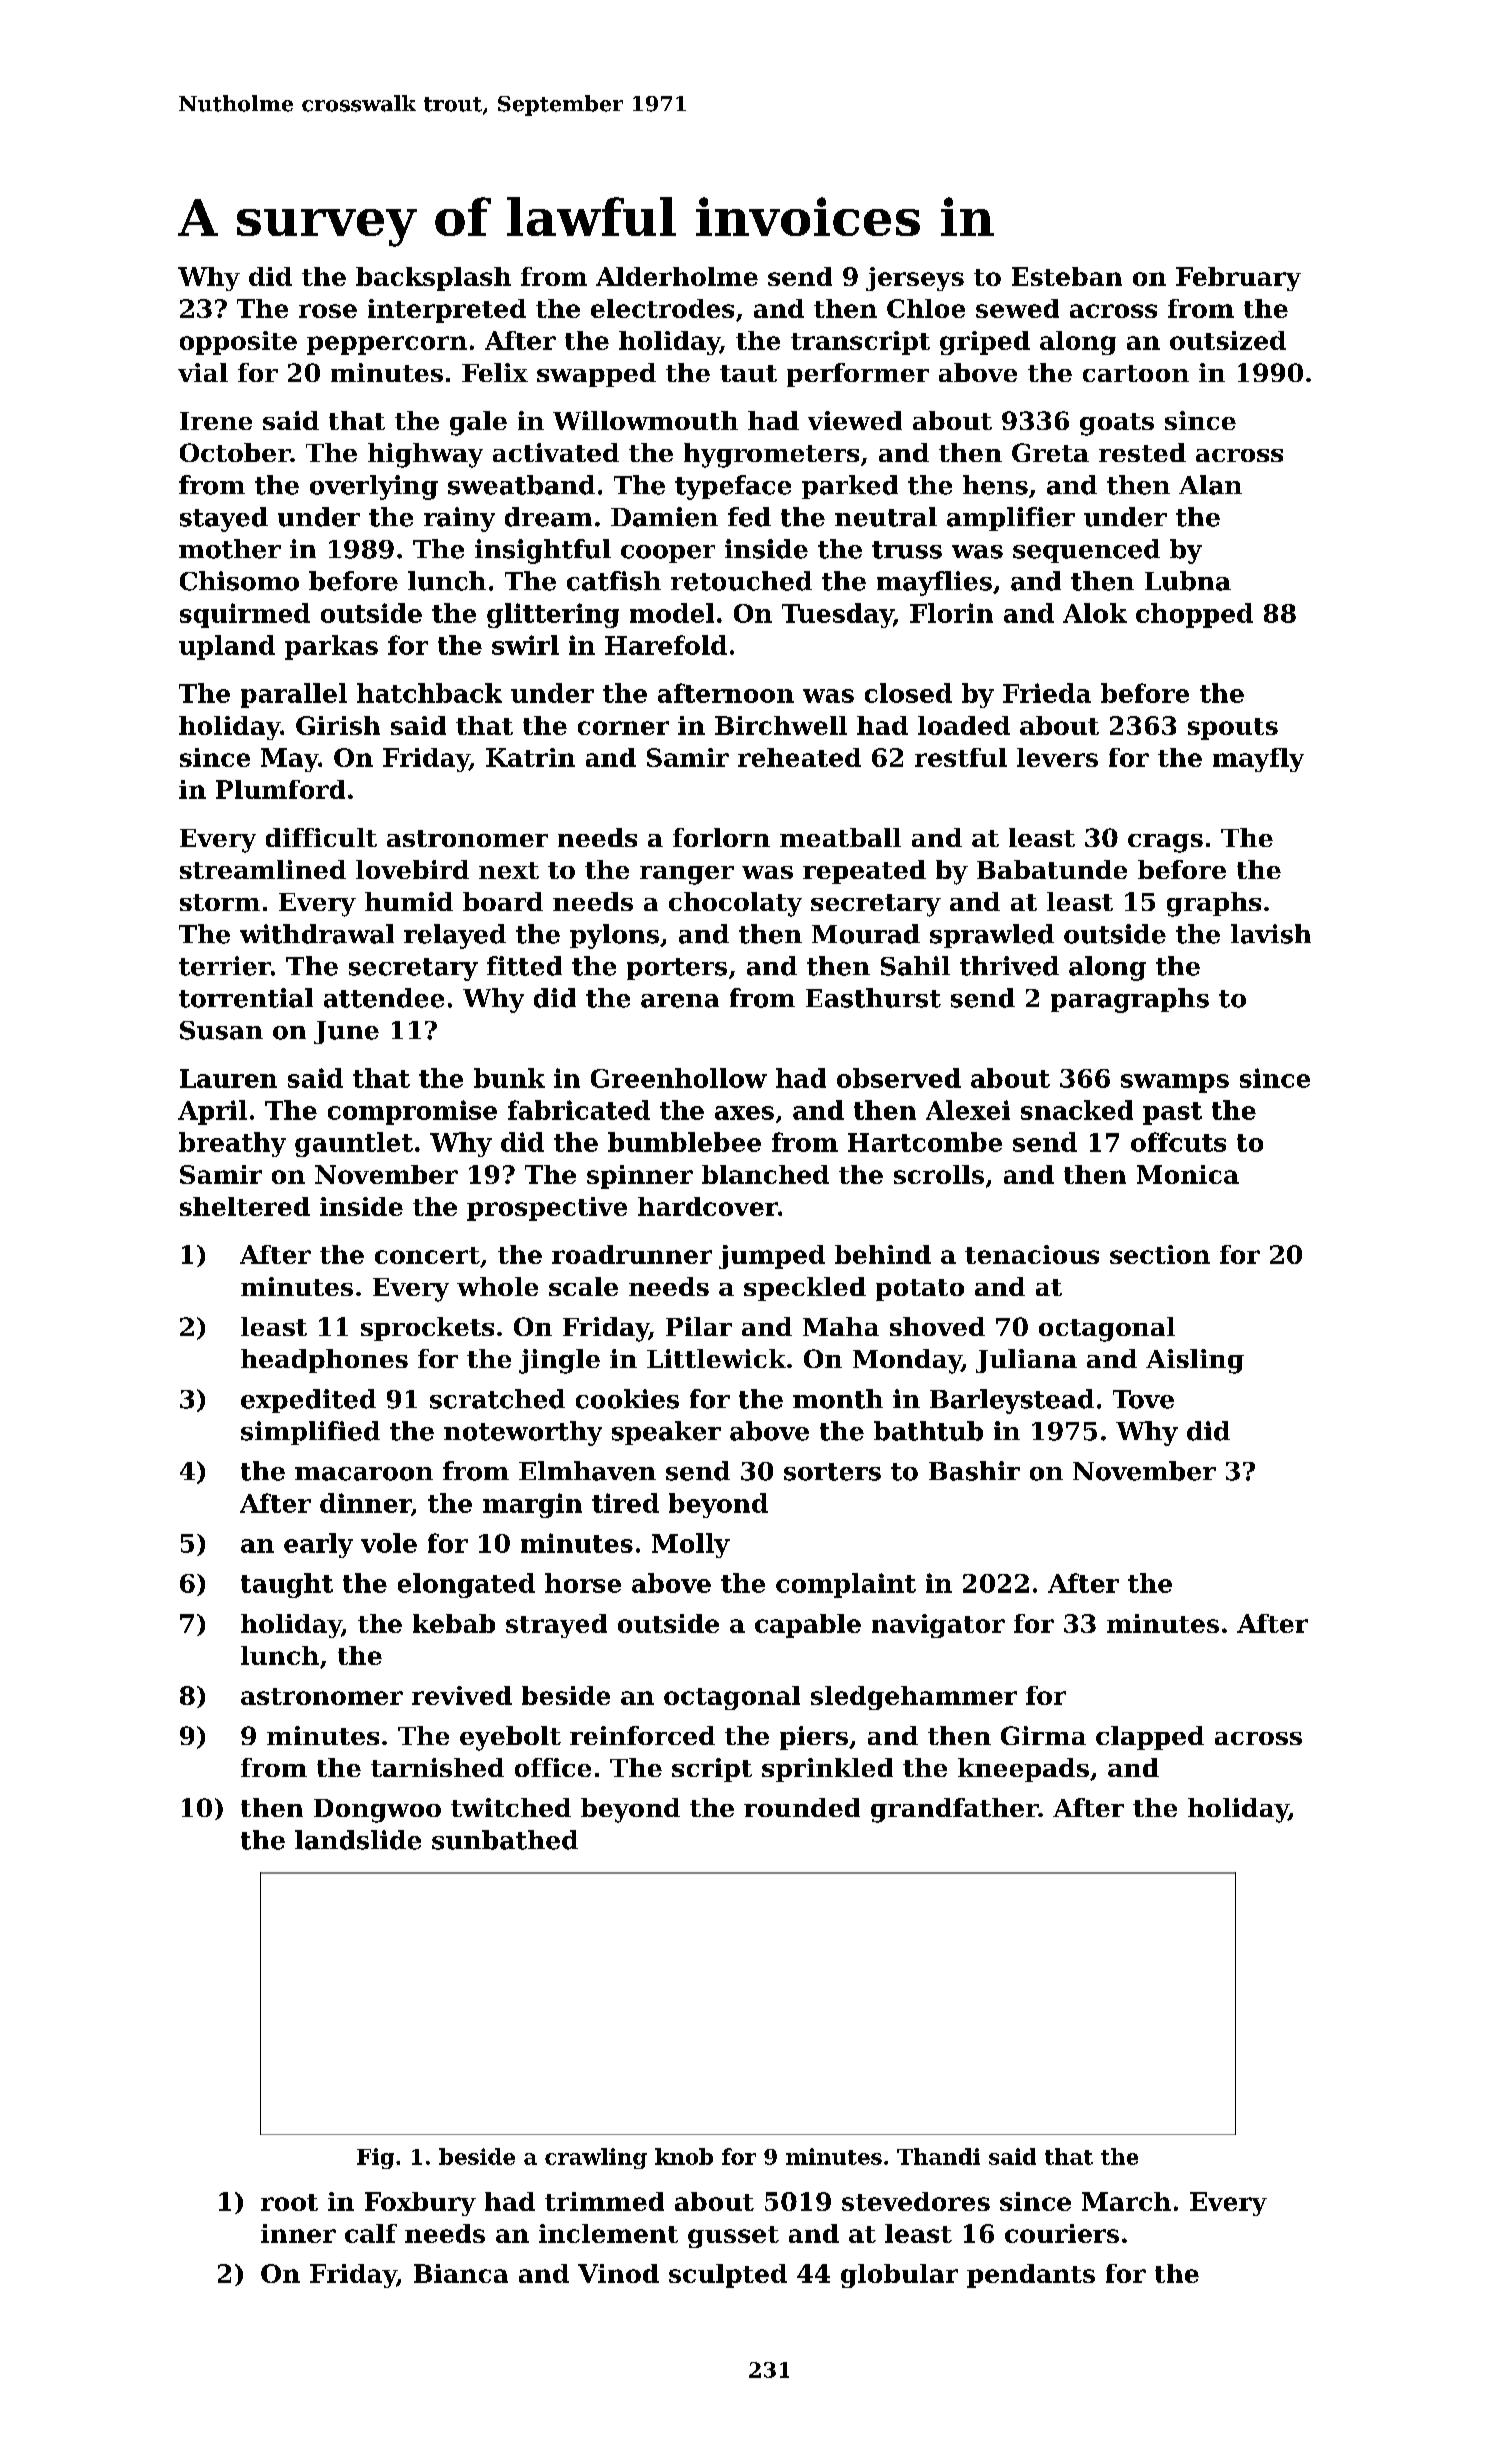 This screenshot has height=2464, width=1496. I want to click on Bianca, so click(461, 2273).
